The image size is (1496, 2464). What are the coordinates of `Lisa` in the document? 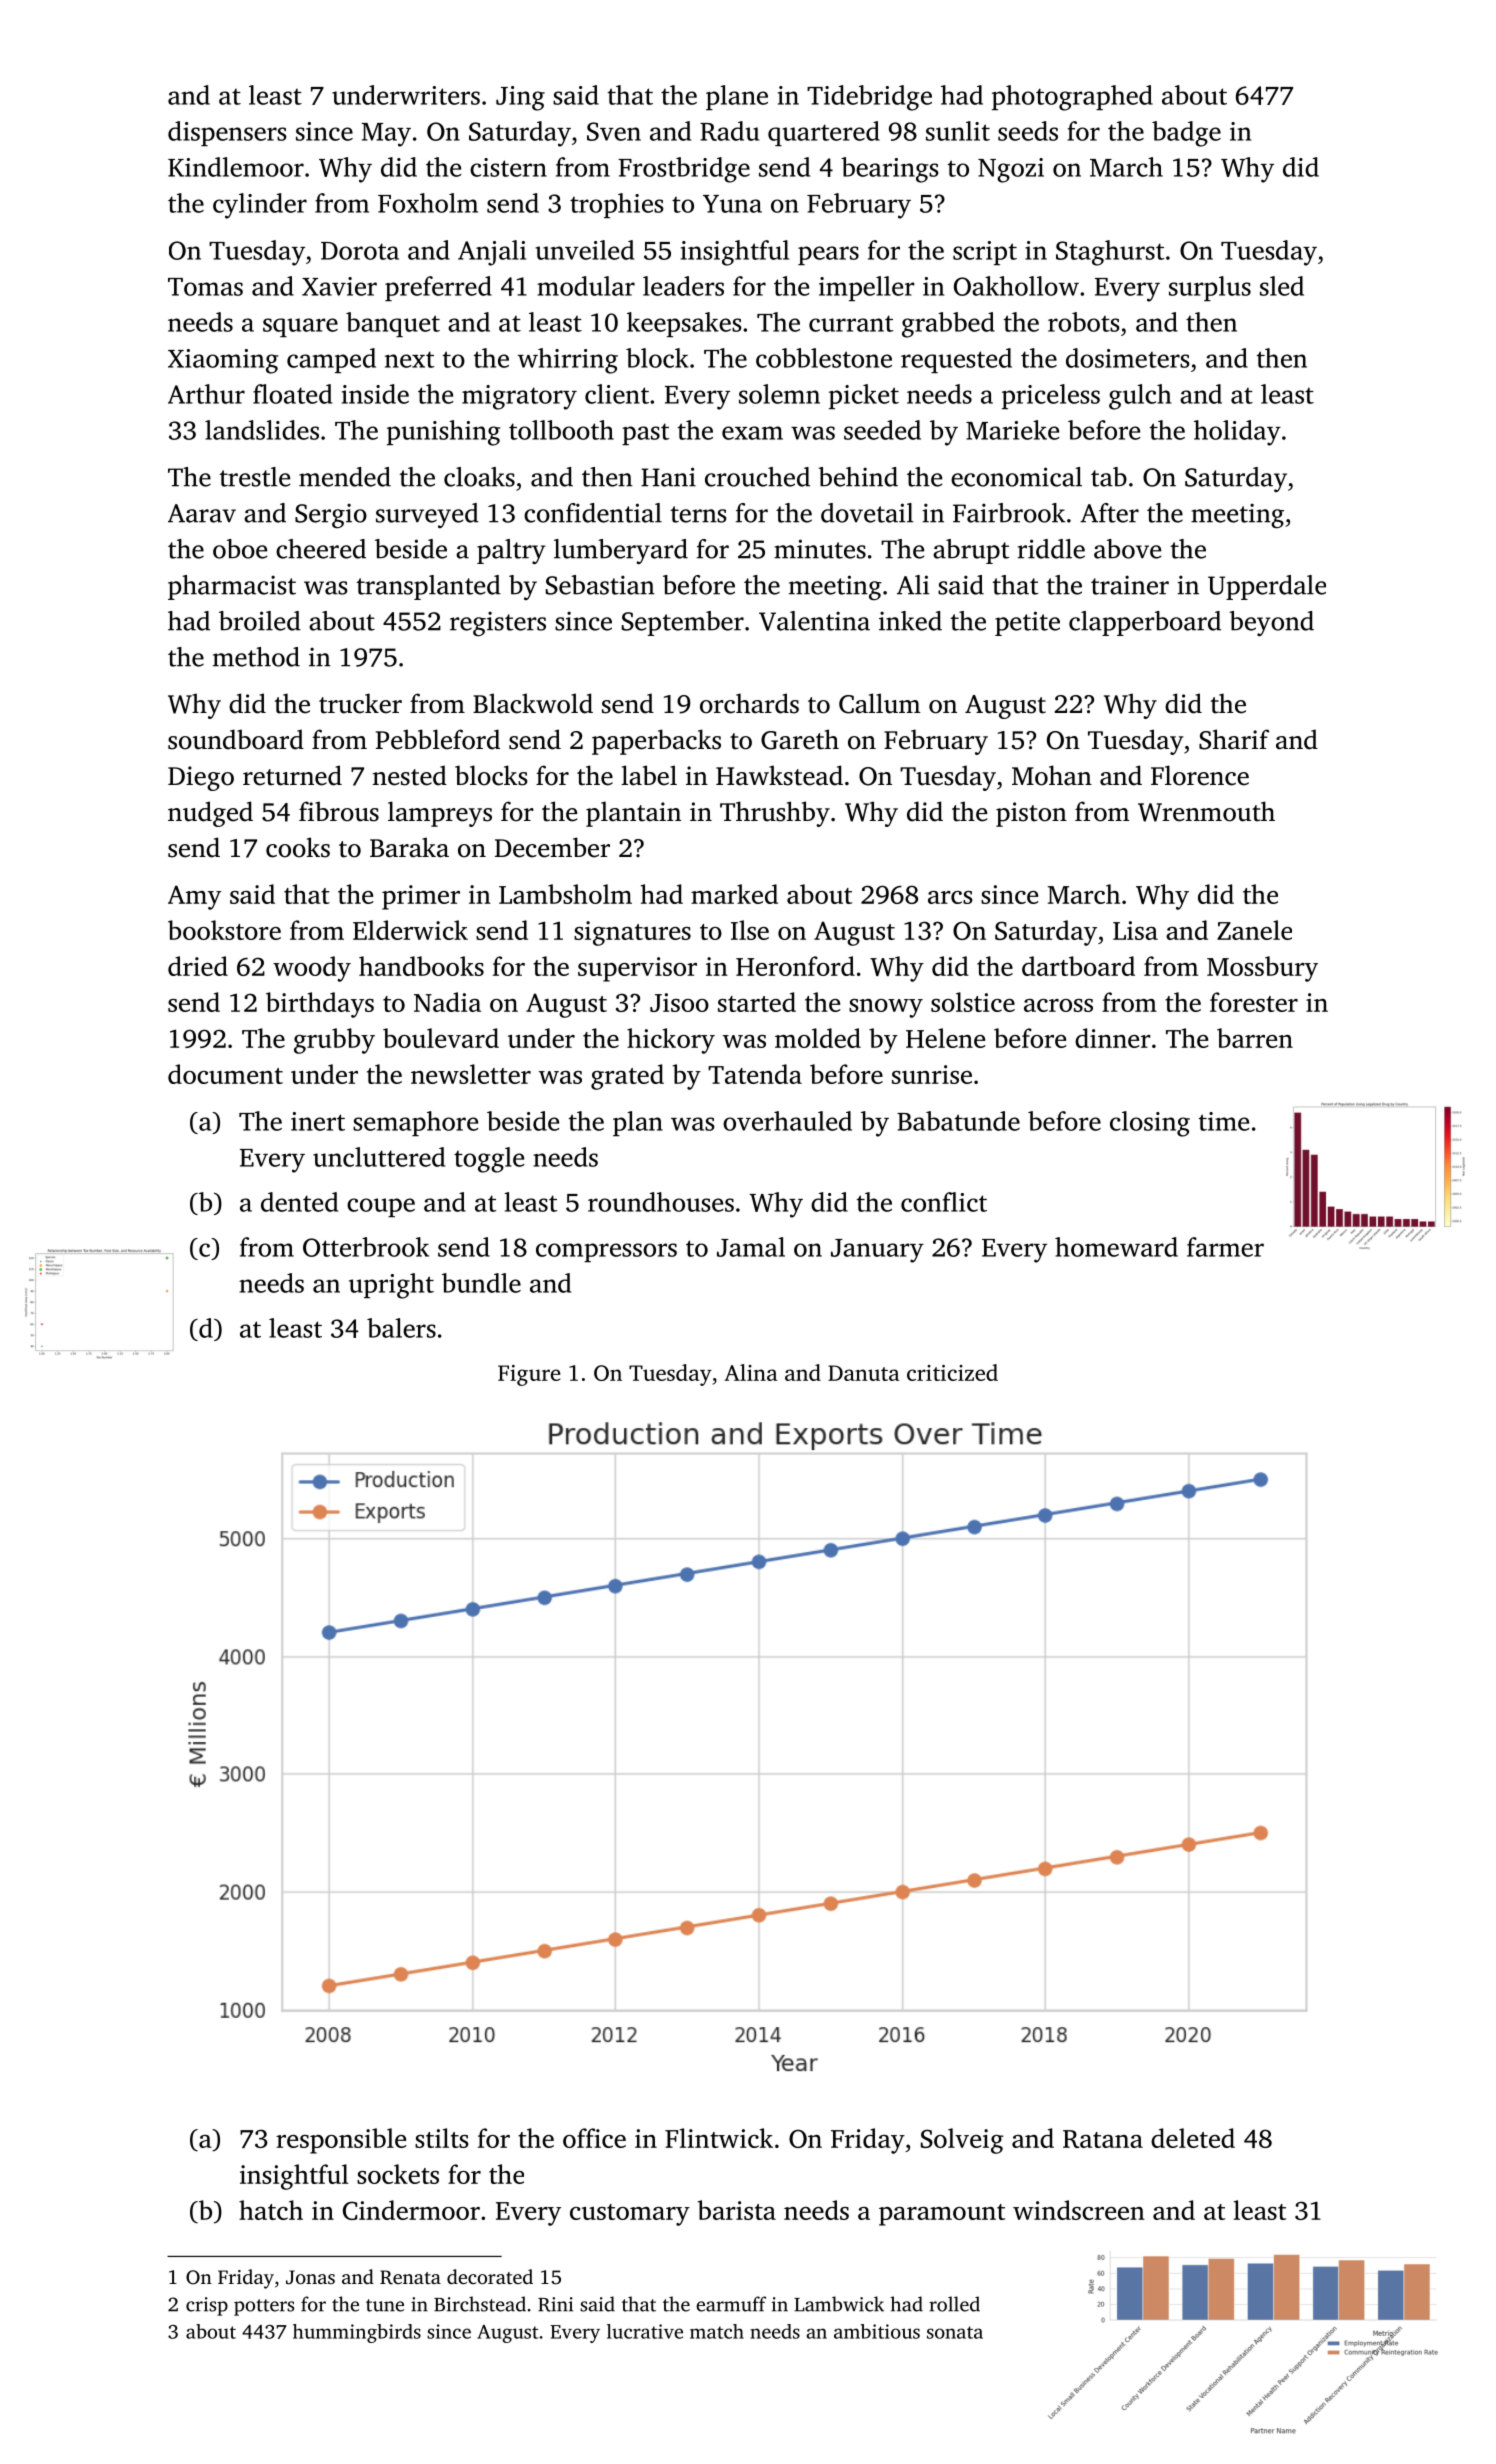 It's located at (1135, 930).
